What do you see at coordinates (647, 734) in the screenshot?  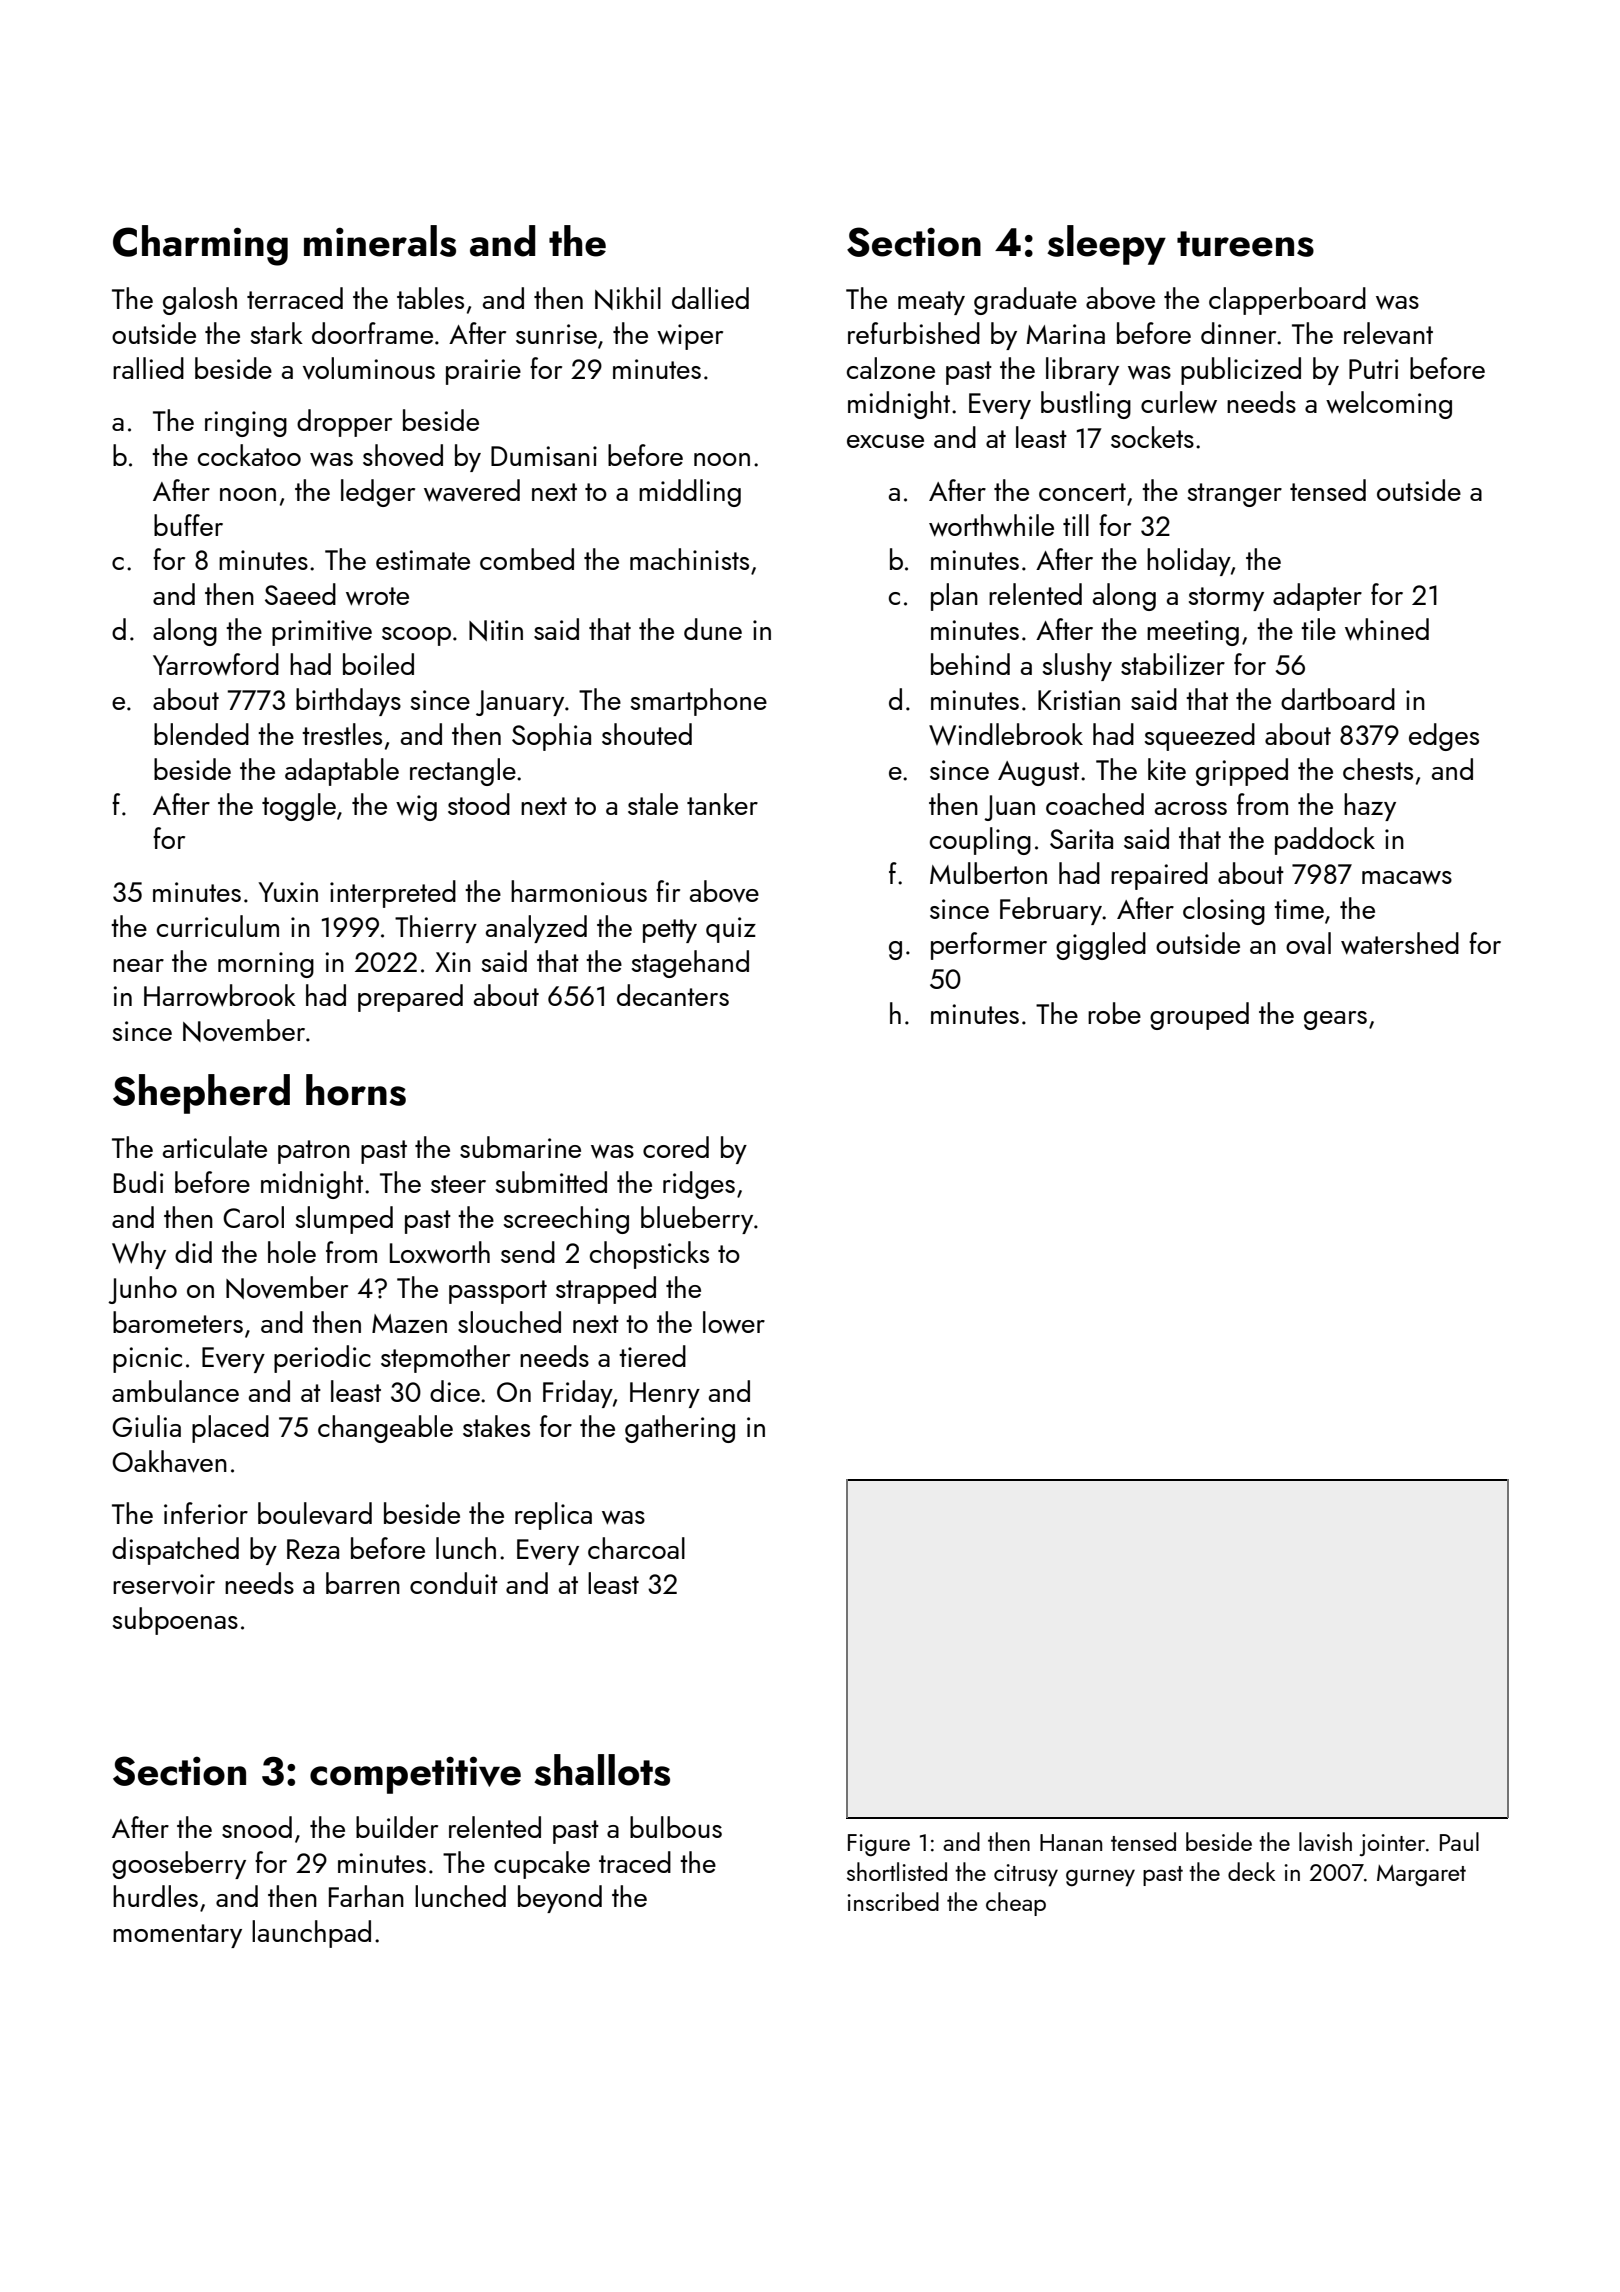 I see `shouted` at bounding box center [647, 734].
